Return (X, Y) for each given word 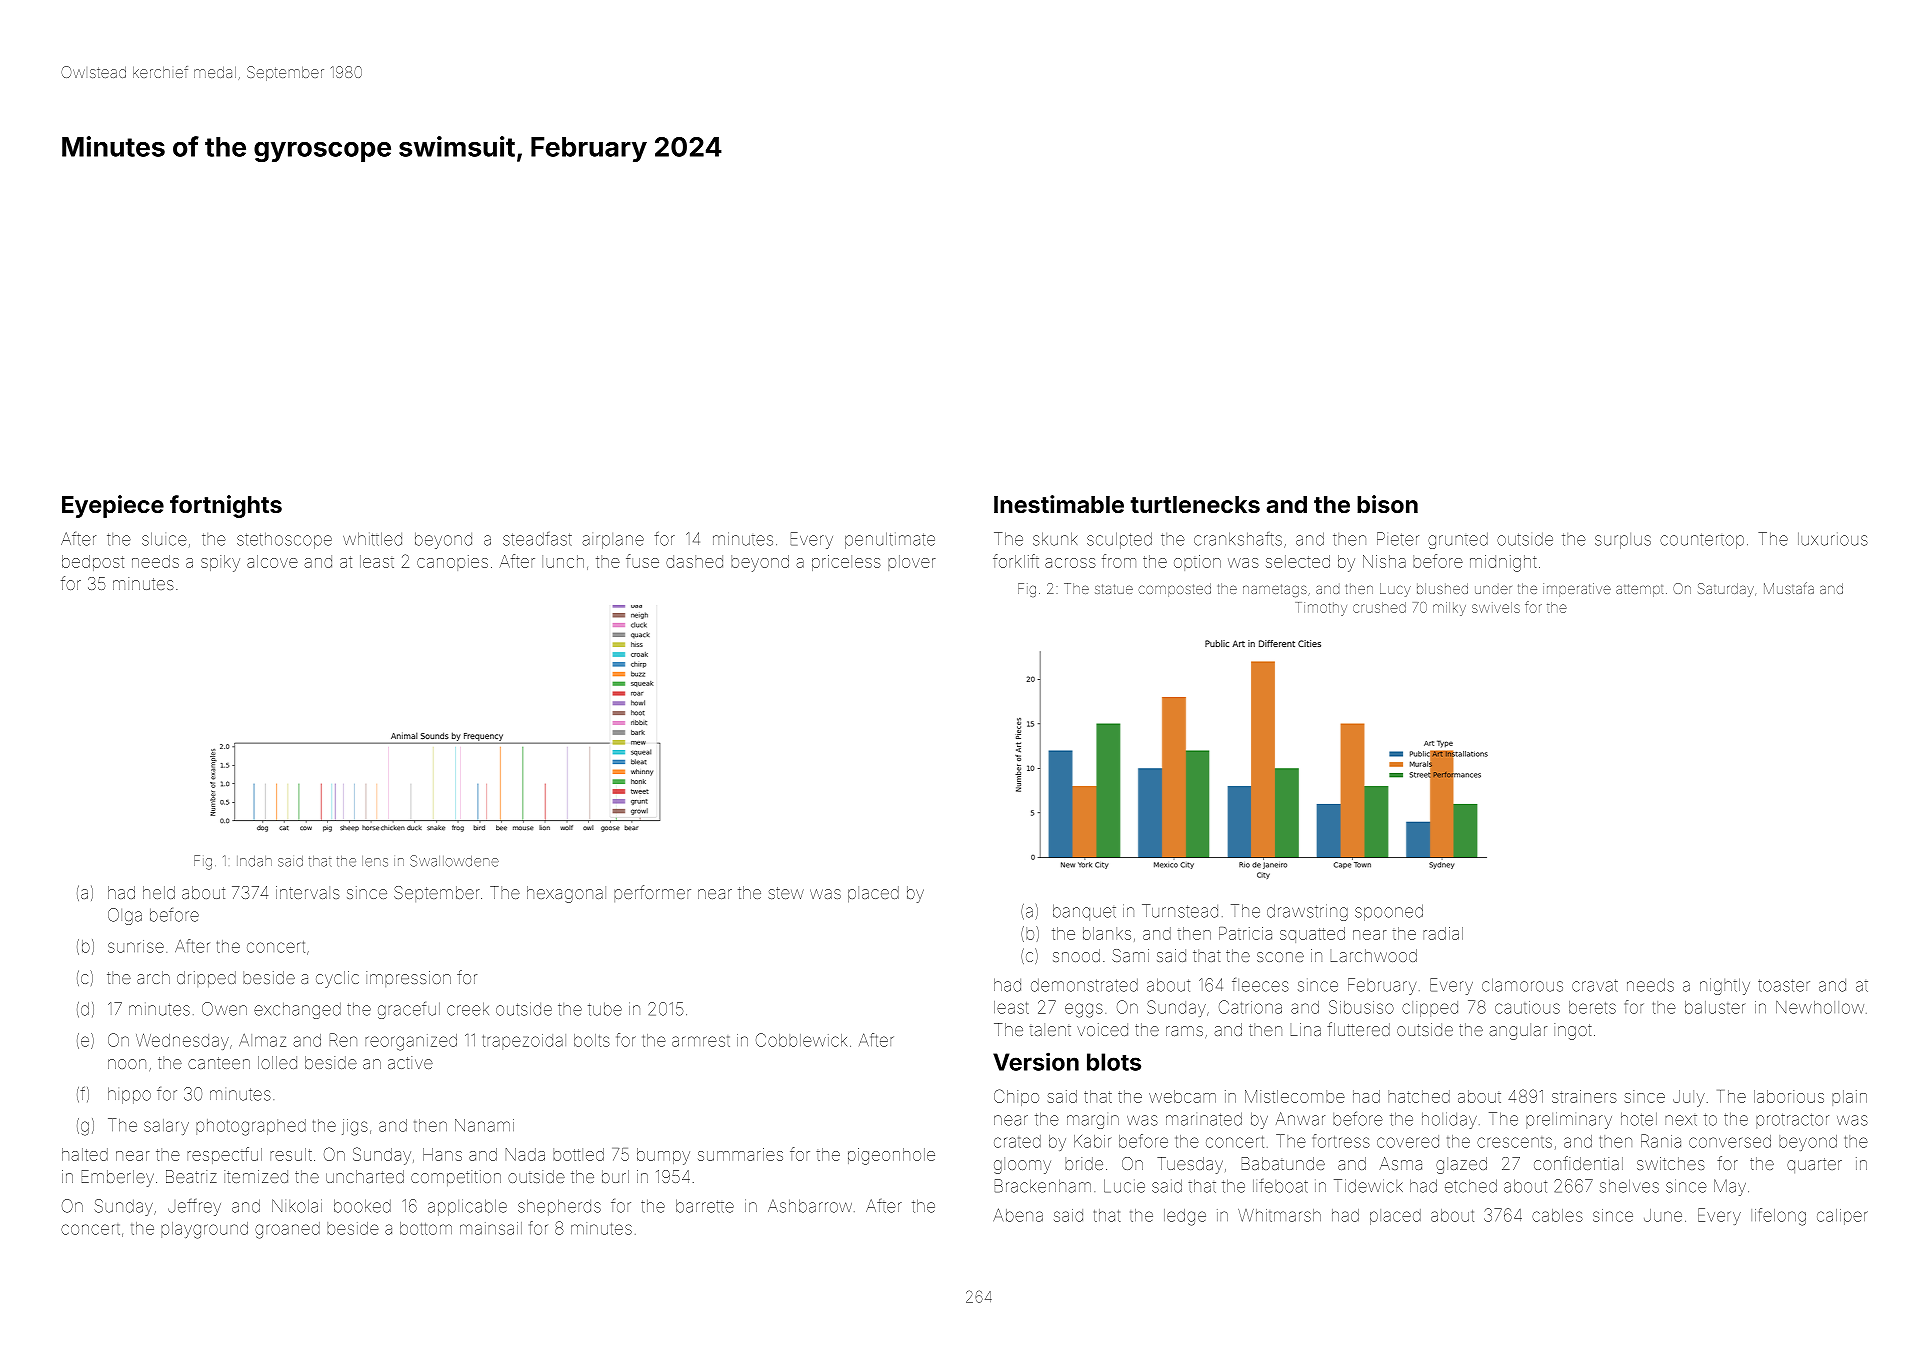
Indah (254, 861)
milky (1449, 609)
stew (786, 893)
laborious (1789, 1096)
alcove (272, 561)
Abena (1018, 1215)
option (1197, 563)
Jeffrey (194, 1207)
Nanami (484, 1125)
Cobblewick (801, 1040)
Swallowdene (454, 861)
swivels (1496, 607)
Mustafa (1789, 588)
